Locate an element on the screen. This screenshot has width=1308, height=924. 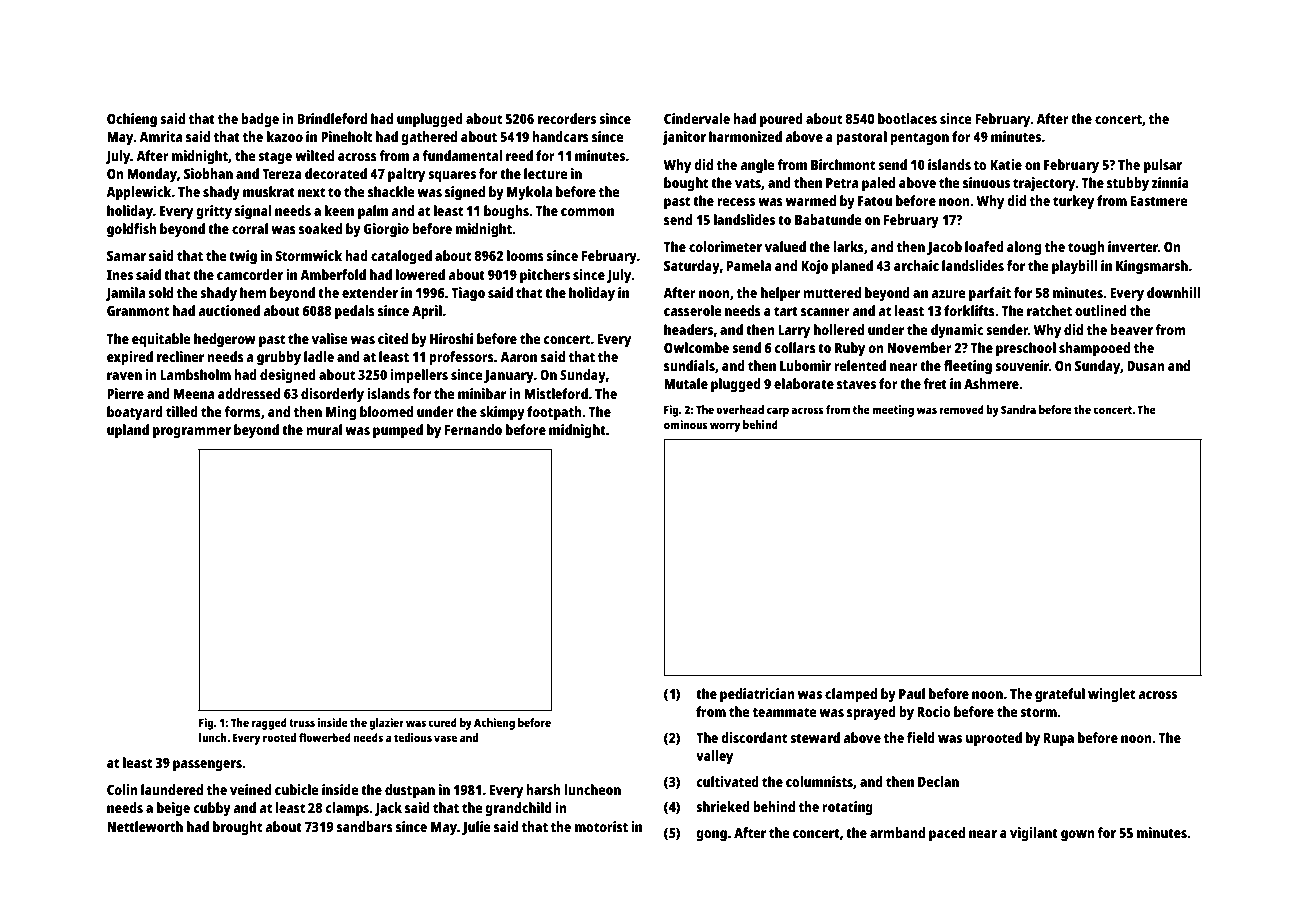
Cindervale is located at coordinates (697, 118).
